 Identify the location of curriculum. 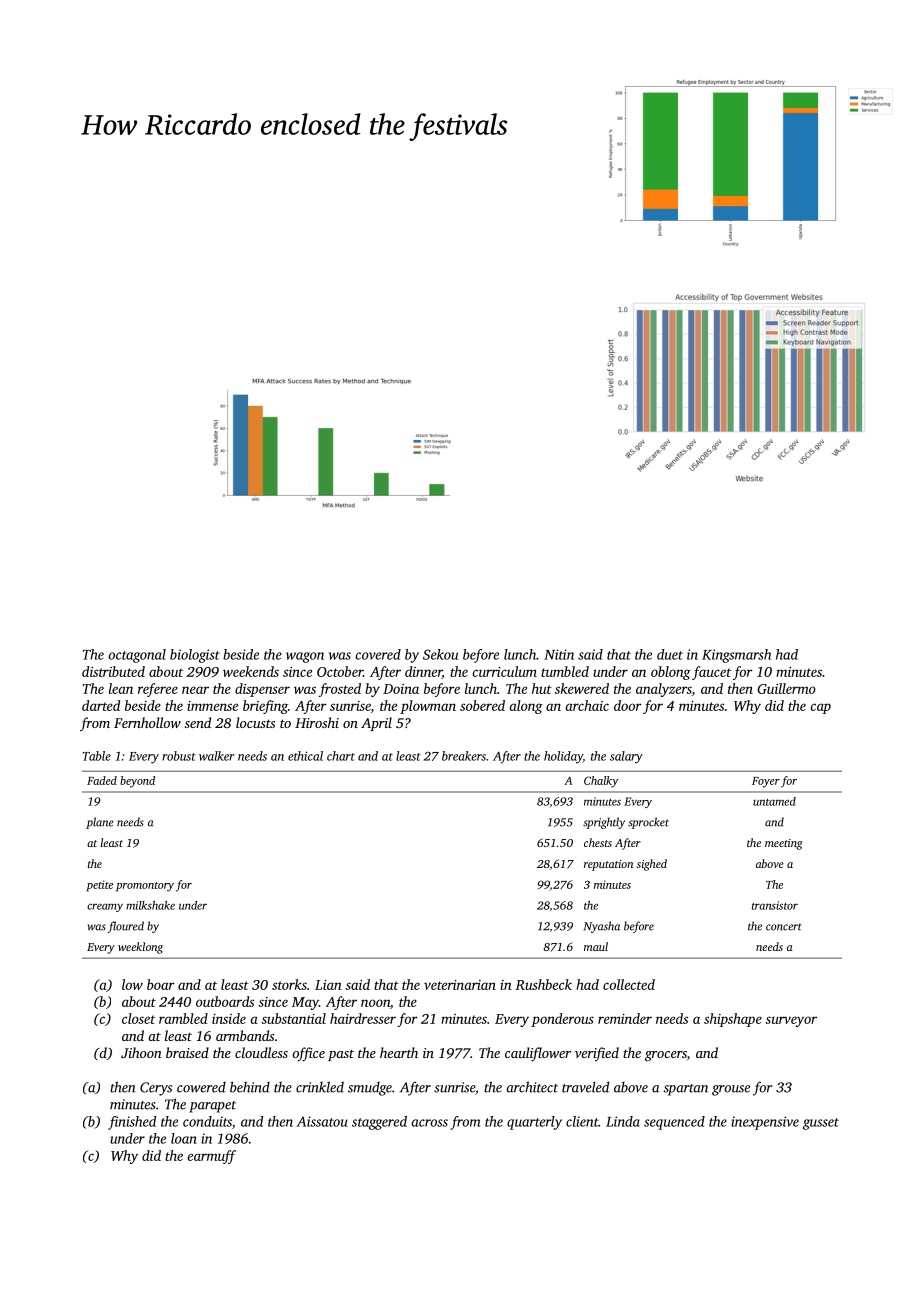
(505, 671).
